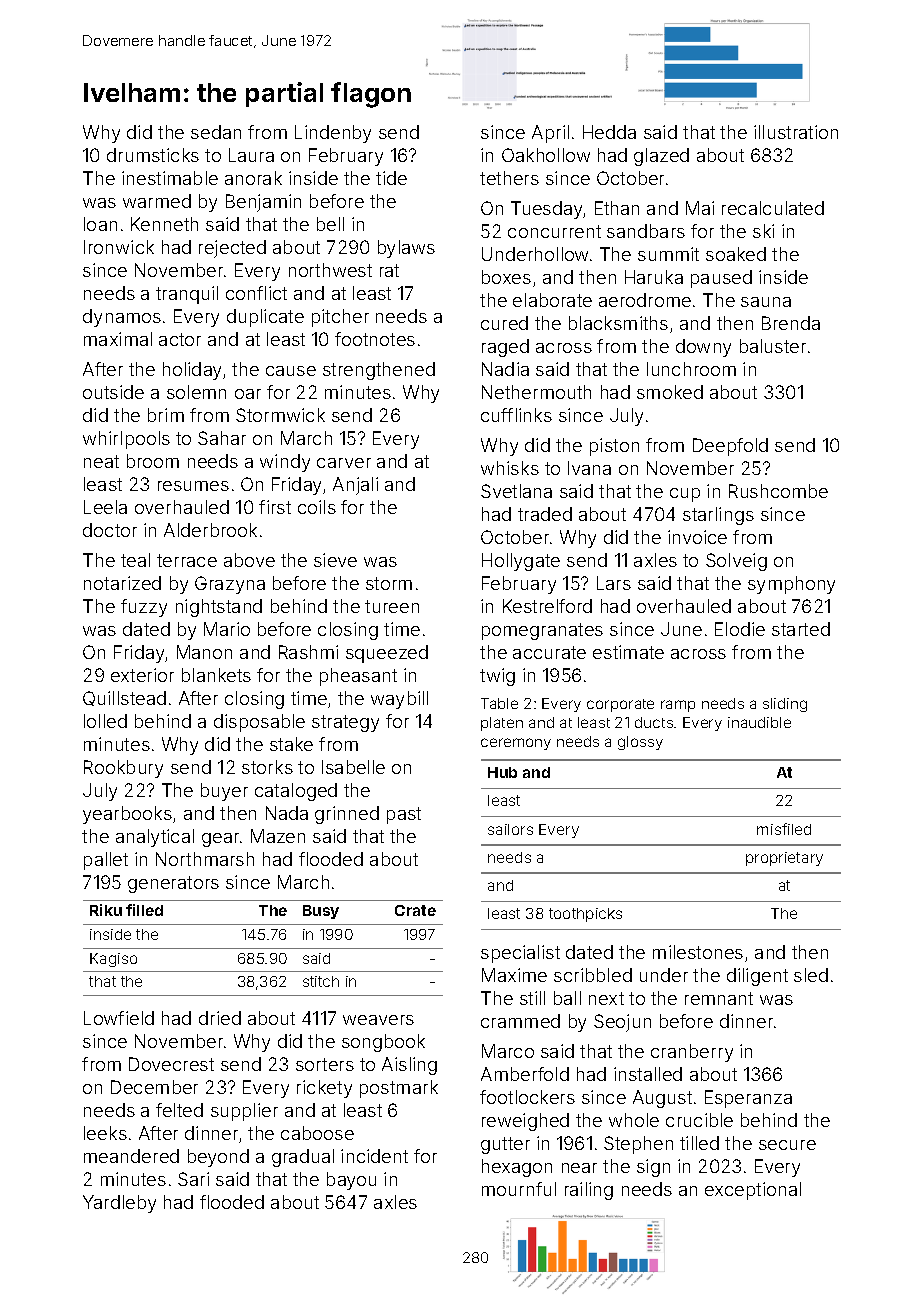 This image has height=1314, width=924. I want to click on Rookbury, so click(123, 769).
